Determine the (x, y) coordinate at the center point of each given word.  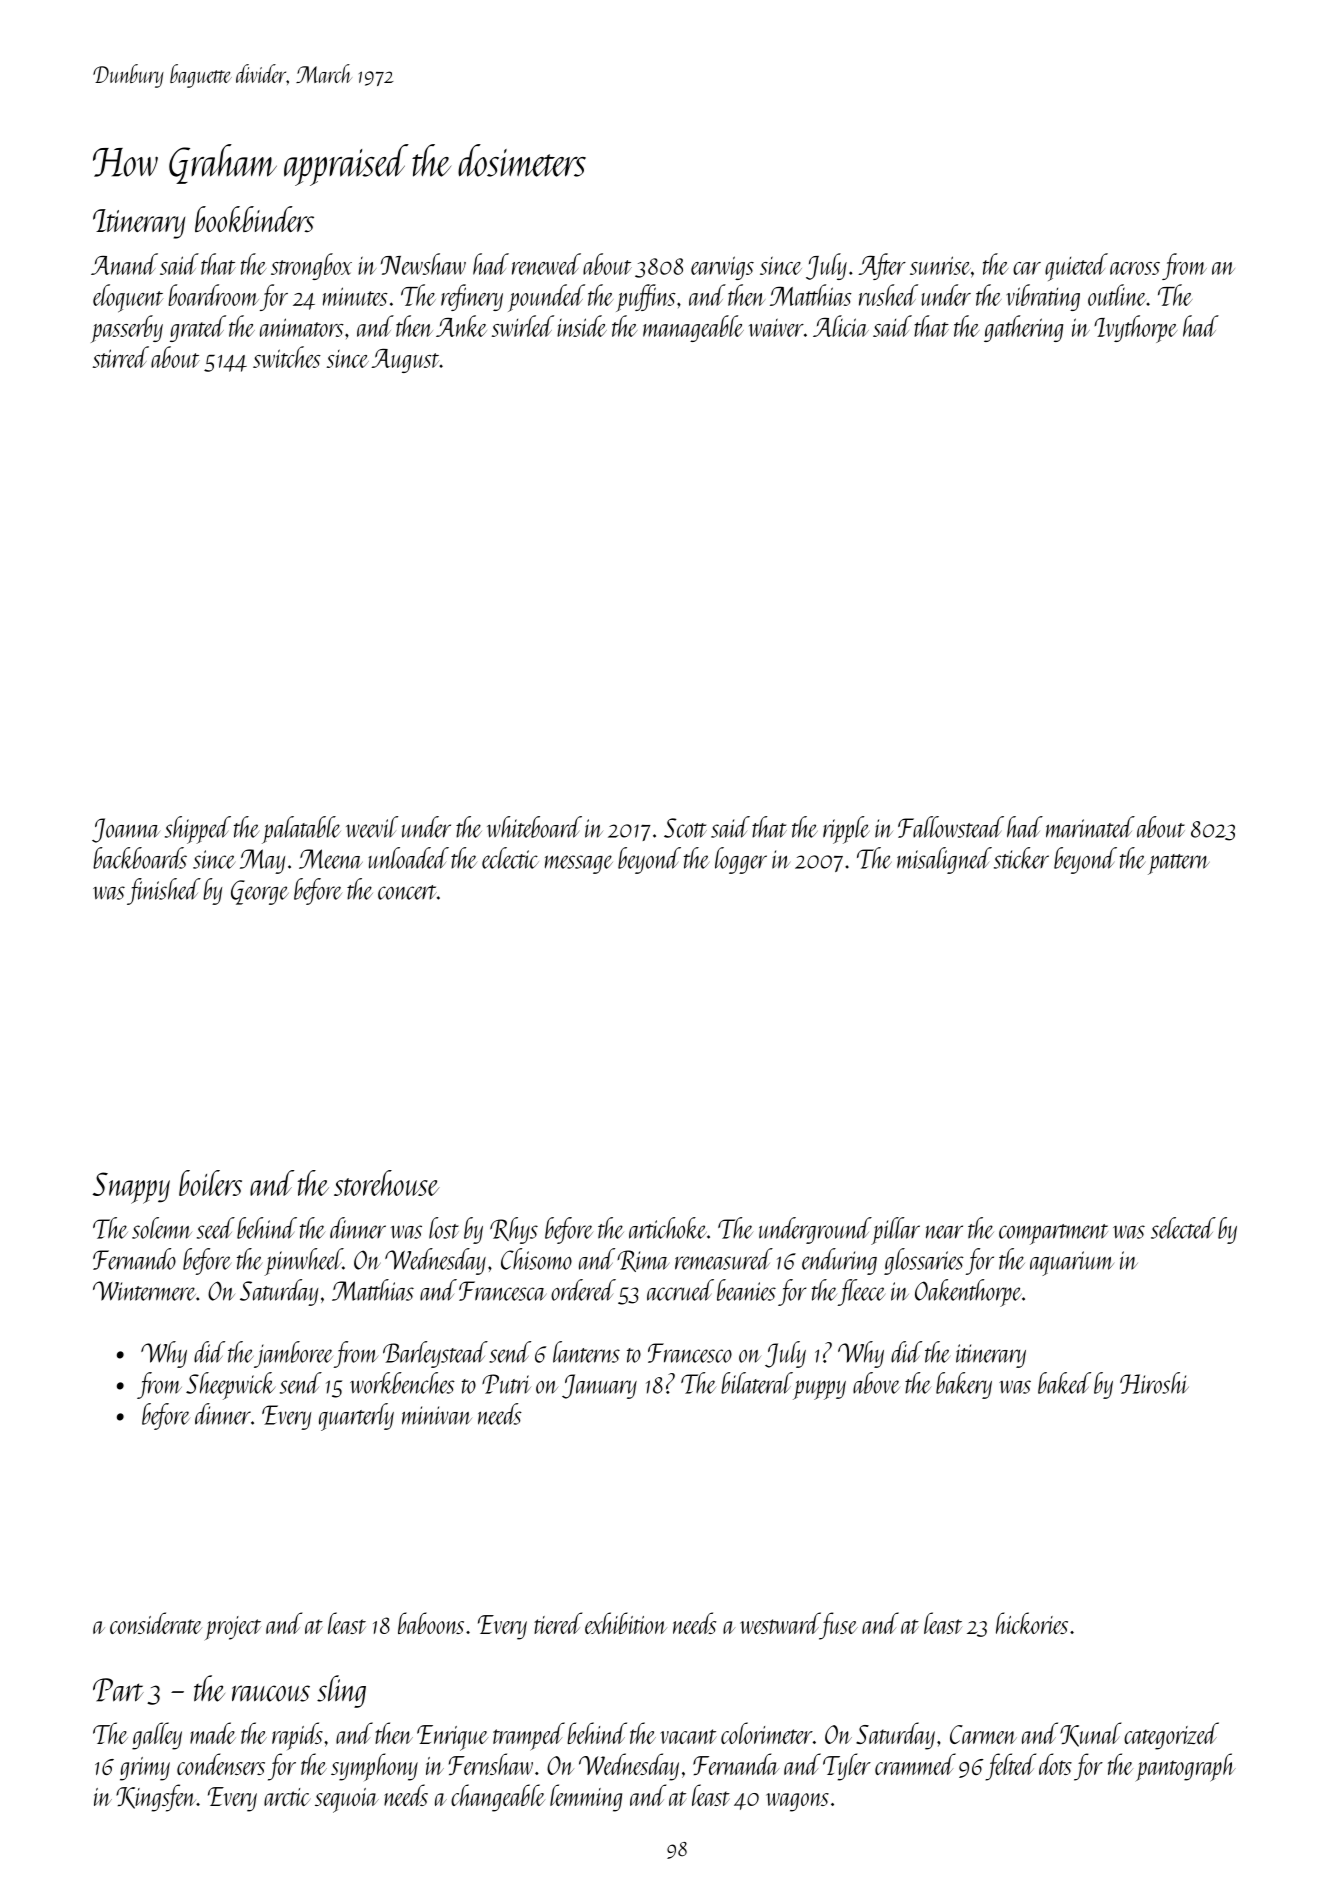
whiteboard (534, 827)
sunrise (940, 265)
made (213, 1733)
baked (1064, 1383)
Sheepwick (230, 1386)
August (405, 361)
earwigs (722, 268)
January (599, 1386)
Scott (685, 828)
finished (164, 891)
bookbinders (254, 219)
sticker (1021, 858)
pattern (1179, 864)
